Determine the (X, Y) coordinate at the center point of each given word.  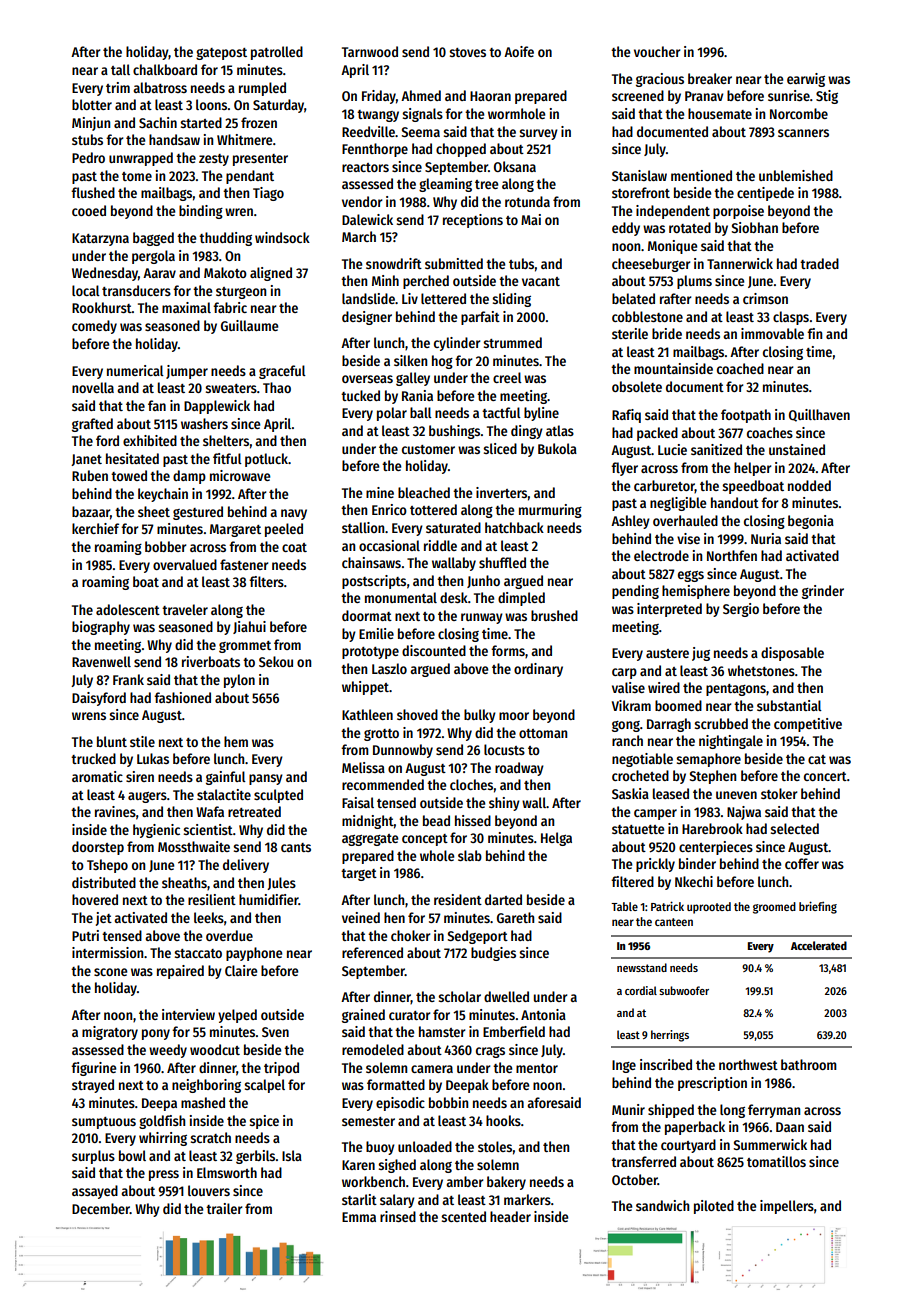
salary (397, 1201)
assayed (95, 1192)
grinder (823, 592)
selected (794, 828)
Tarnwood (370, 51)
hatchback (514, 527)
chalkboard (165, 69)
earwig (806, 80)
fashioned (182, 697)
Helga (556, 839)
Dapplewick (217, 407)
